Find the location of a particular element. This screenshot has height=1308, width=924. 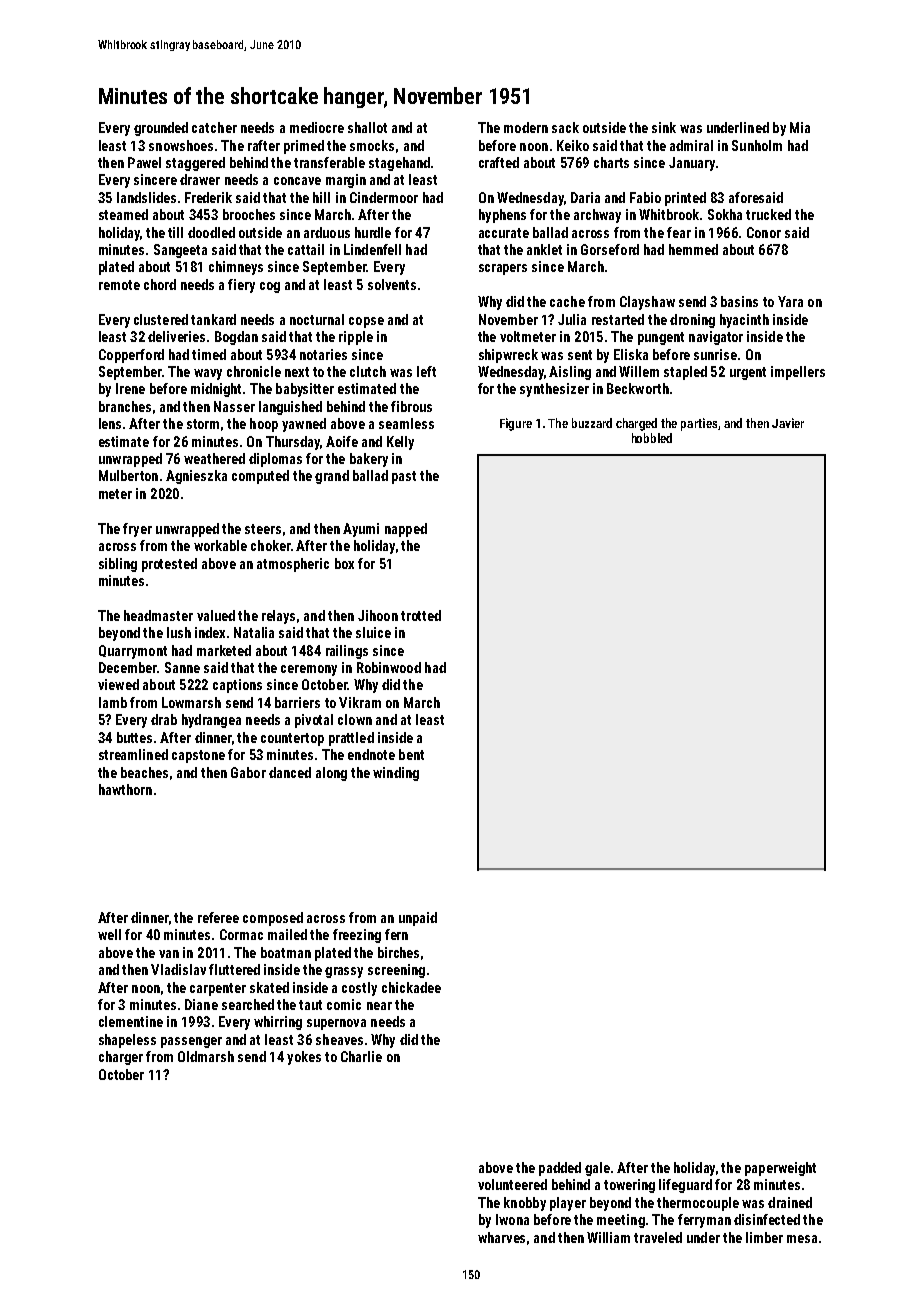

Javier is located at coordinates (788, 423).
